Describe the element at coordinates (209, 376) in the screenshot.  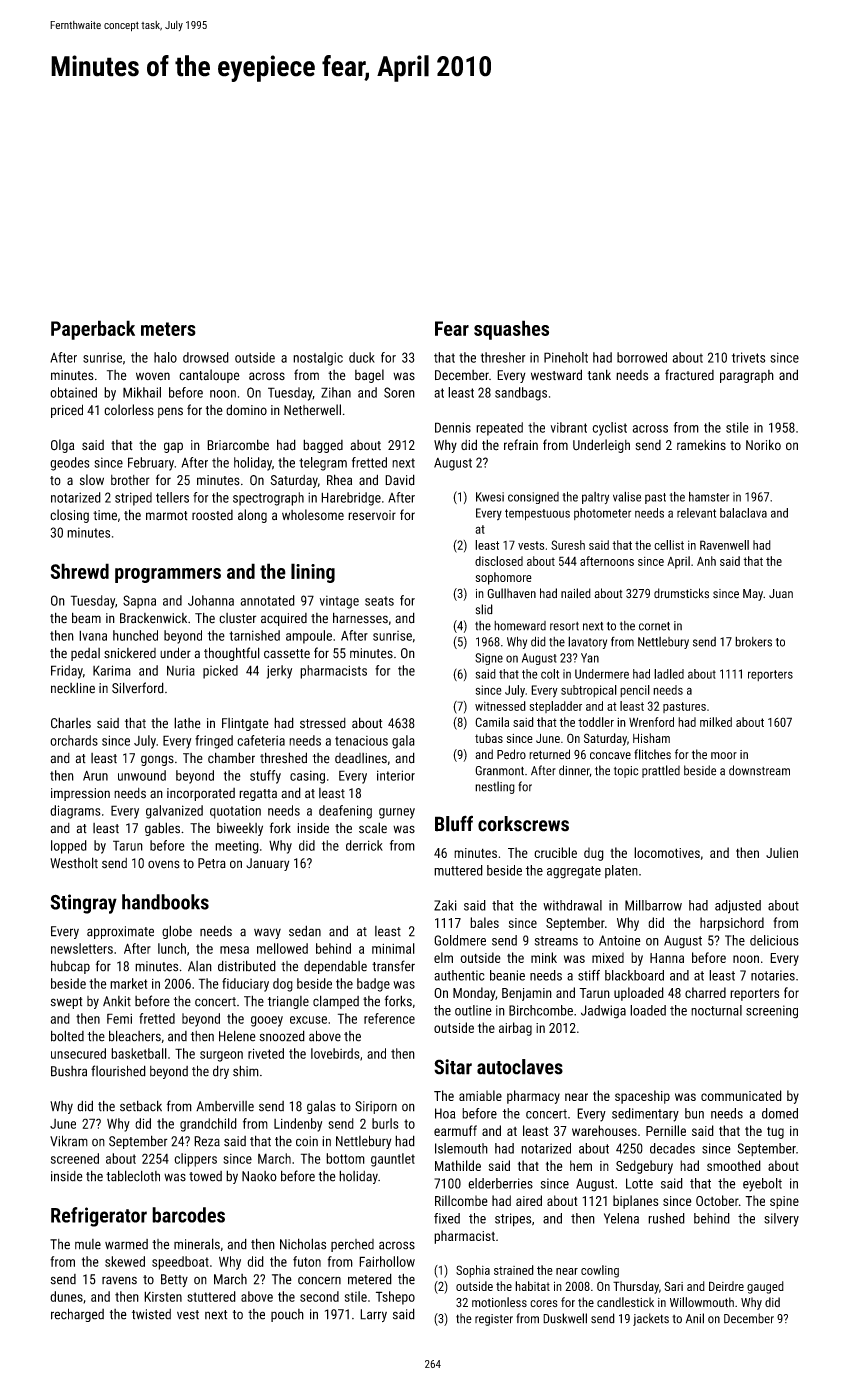
I see `cantaloupe` at that location.
